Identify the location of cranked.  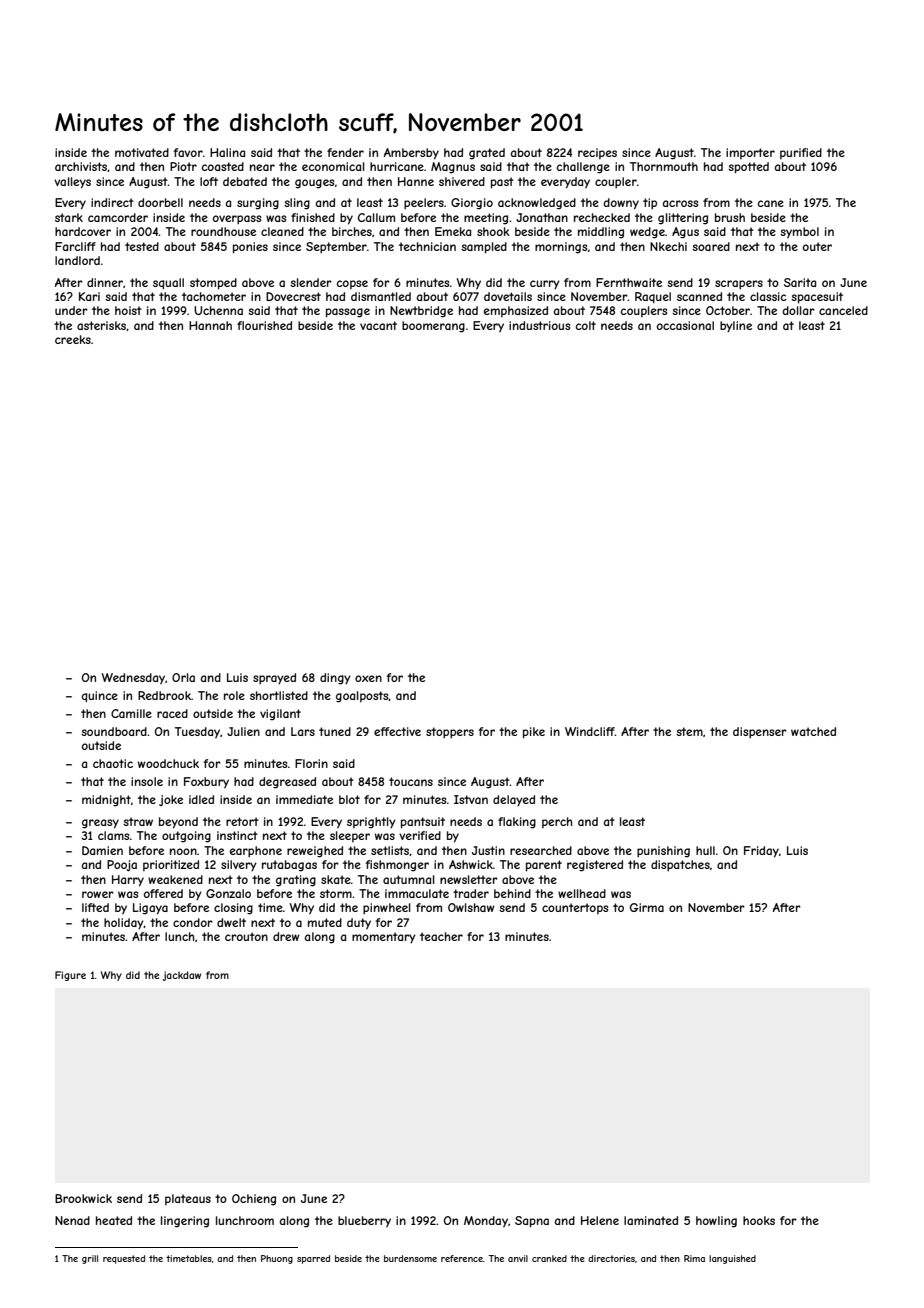
(549, 1258).
